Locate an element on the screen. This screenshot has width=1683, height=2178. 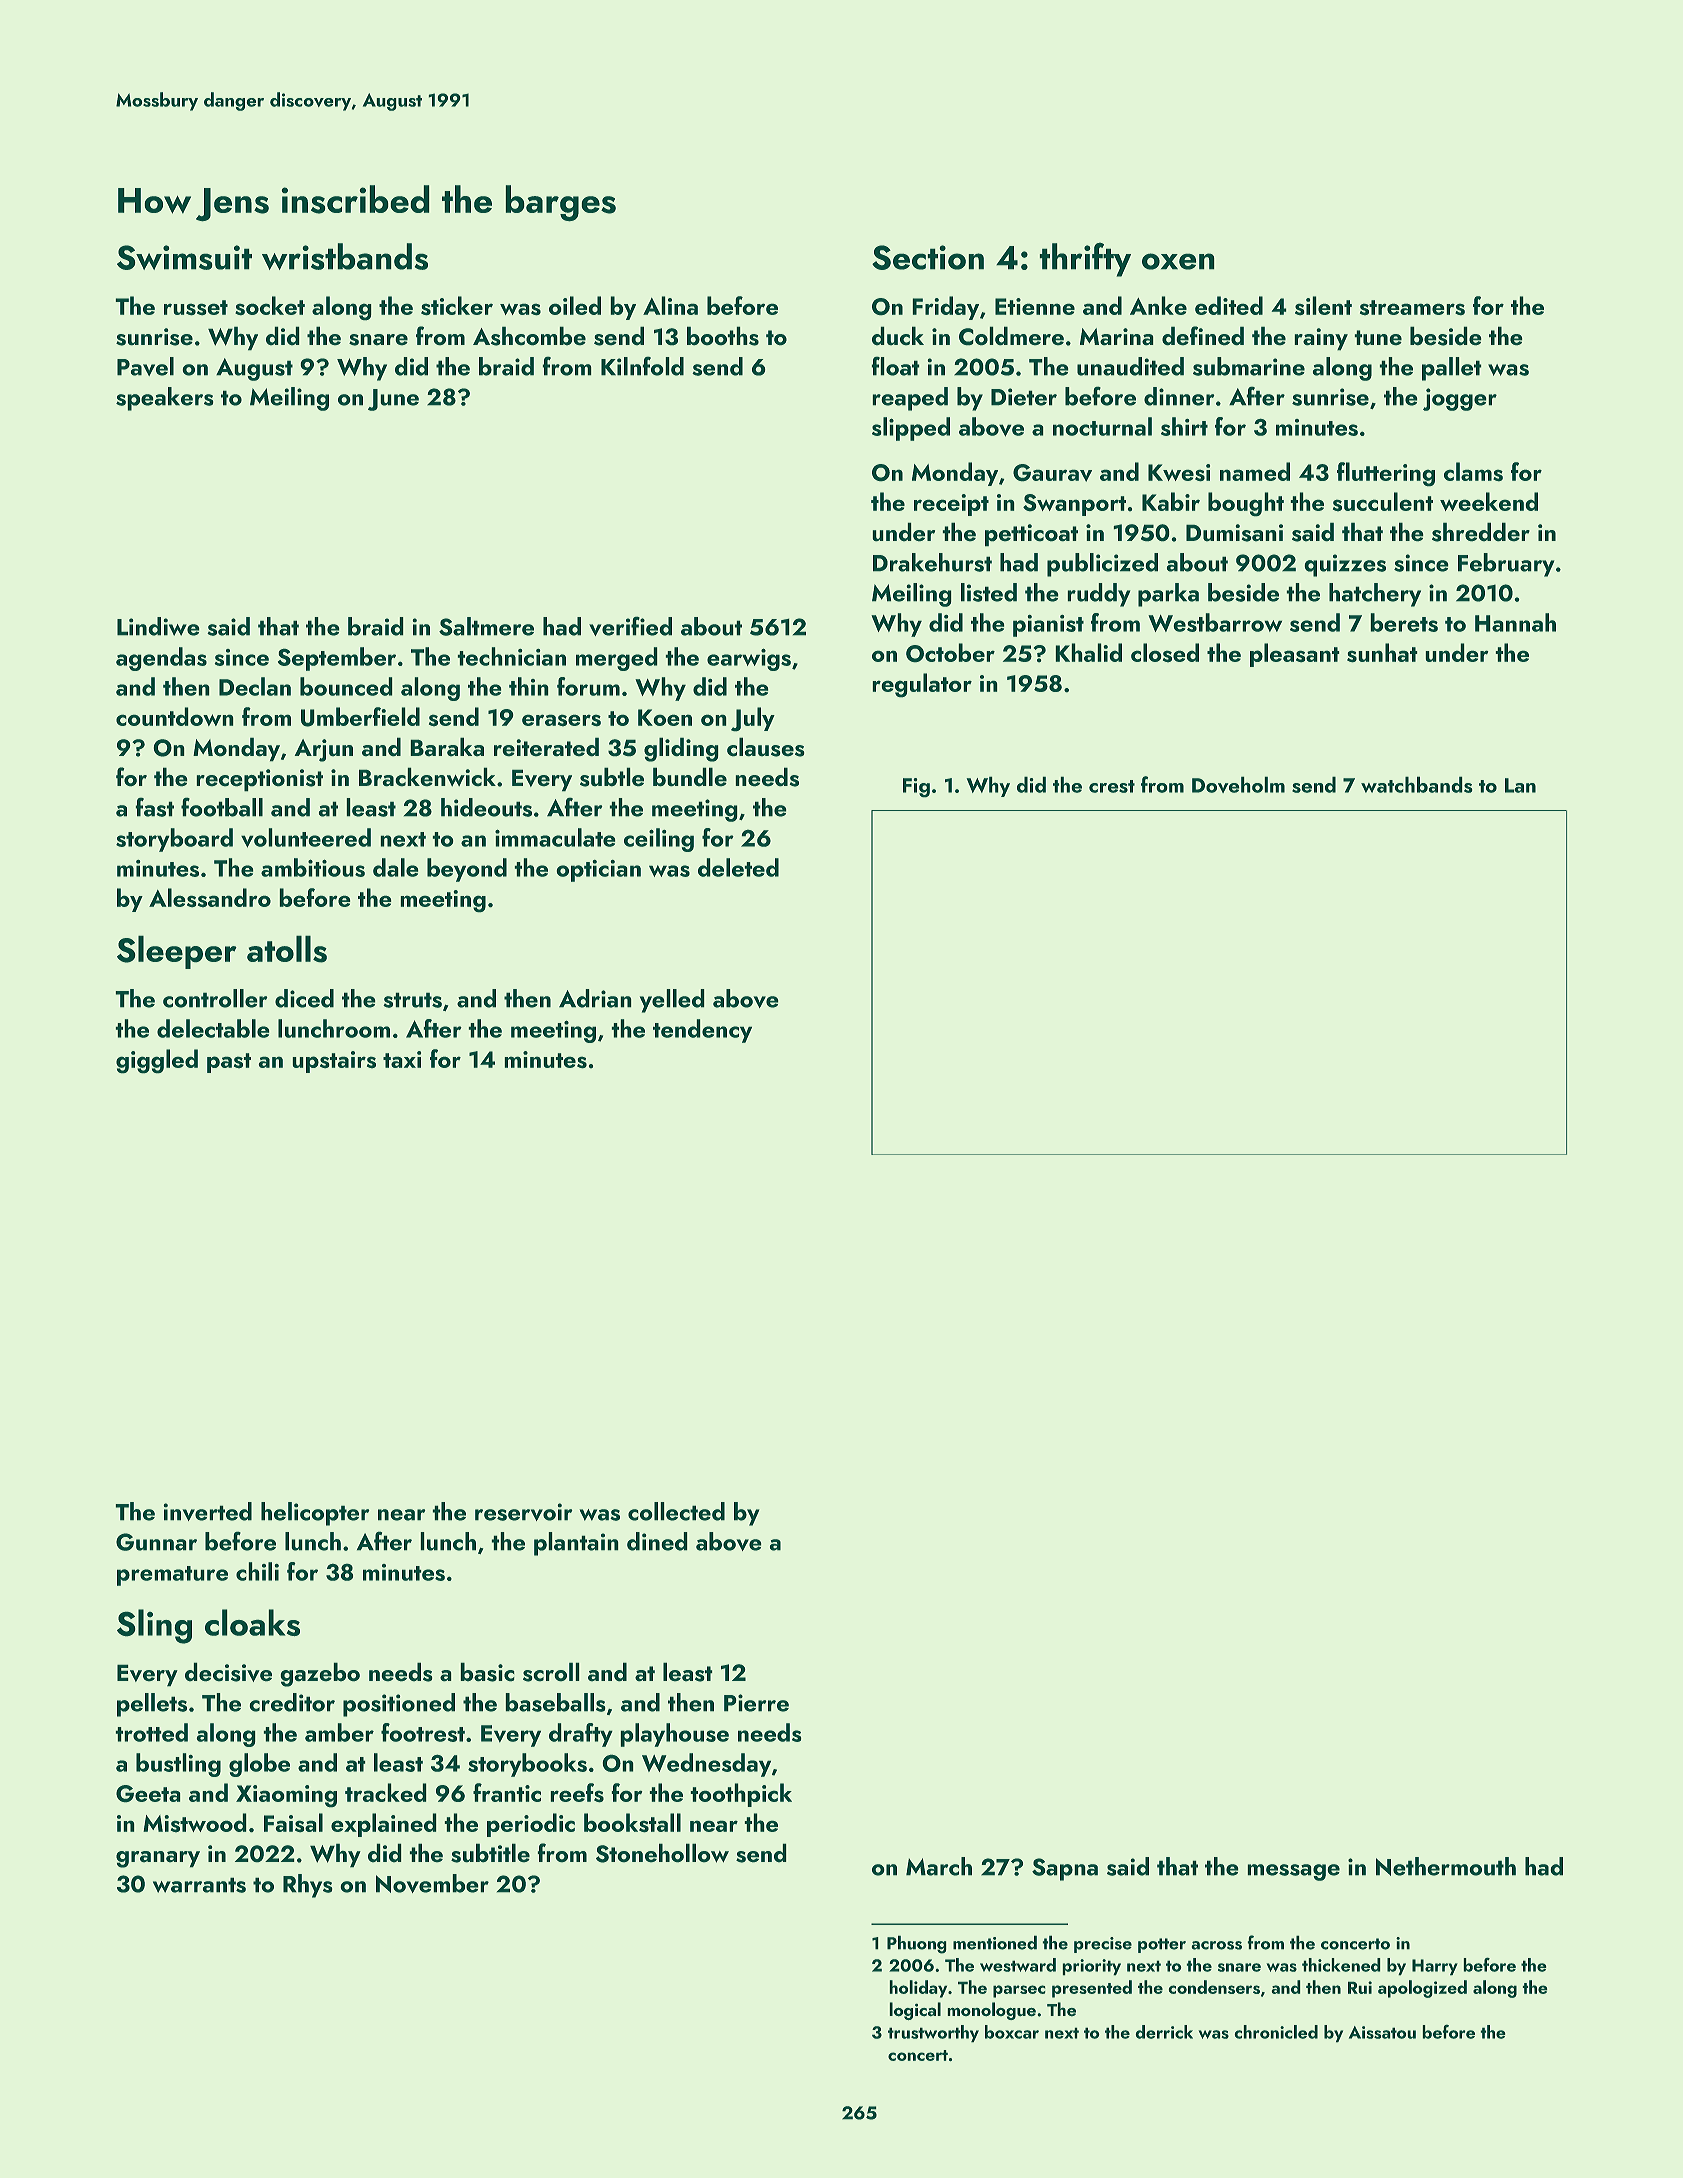
streamers is located at coordinates (1412, 308).
